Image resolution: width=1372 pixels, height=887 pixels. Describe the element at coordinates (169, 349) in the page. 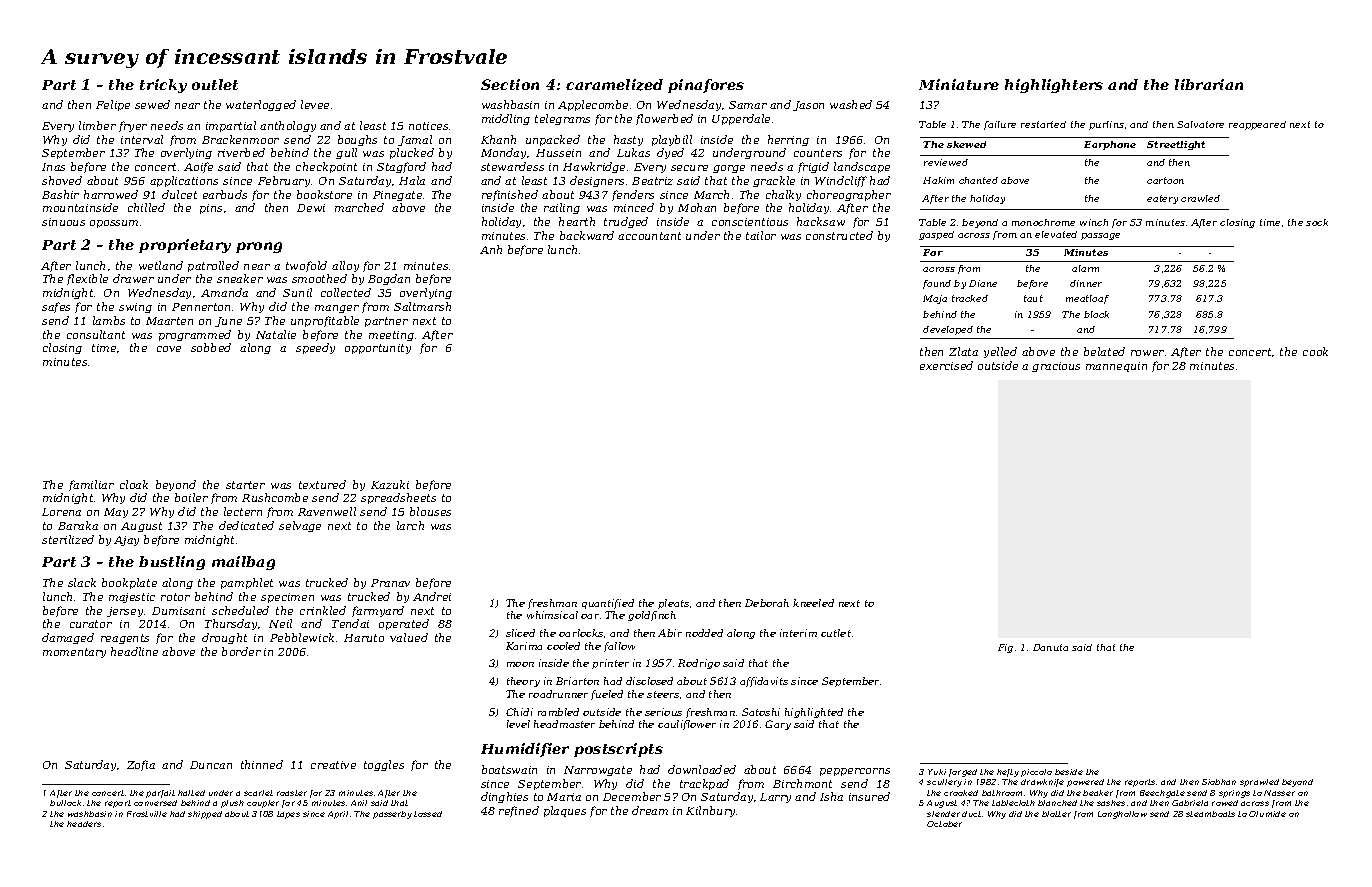

I see `cove` at that location.
